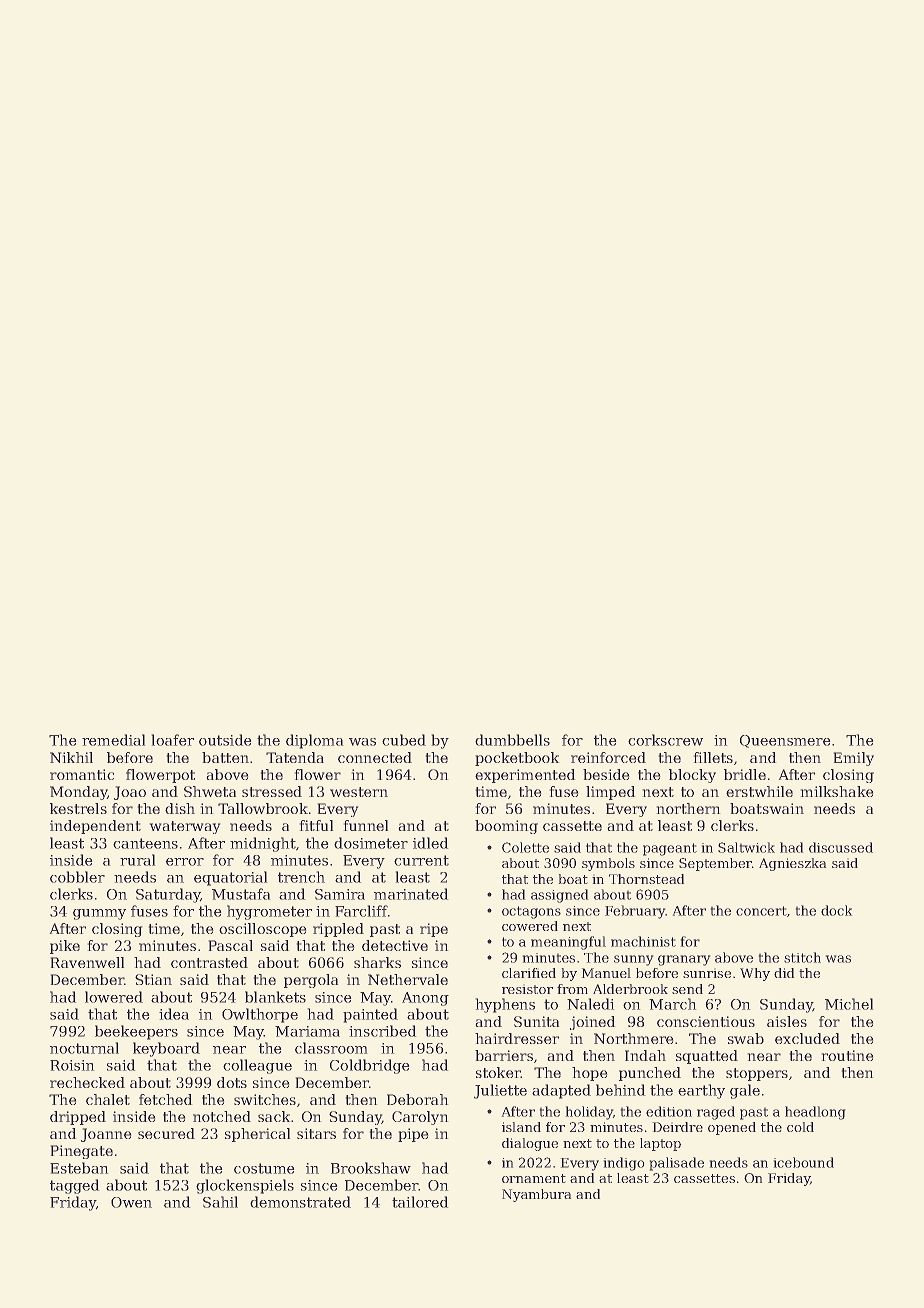  I want to click on pocketbook, so click(517, 759).
